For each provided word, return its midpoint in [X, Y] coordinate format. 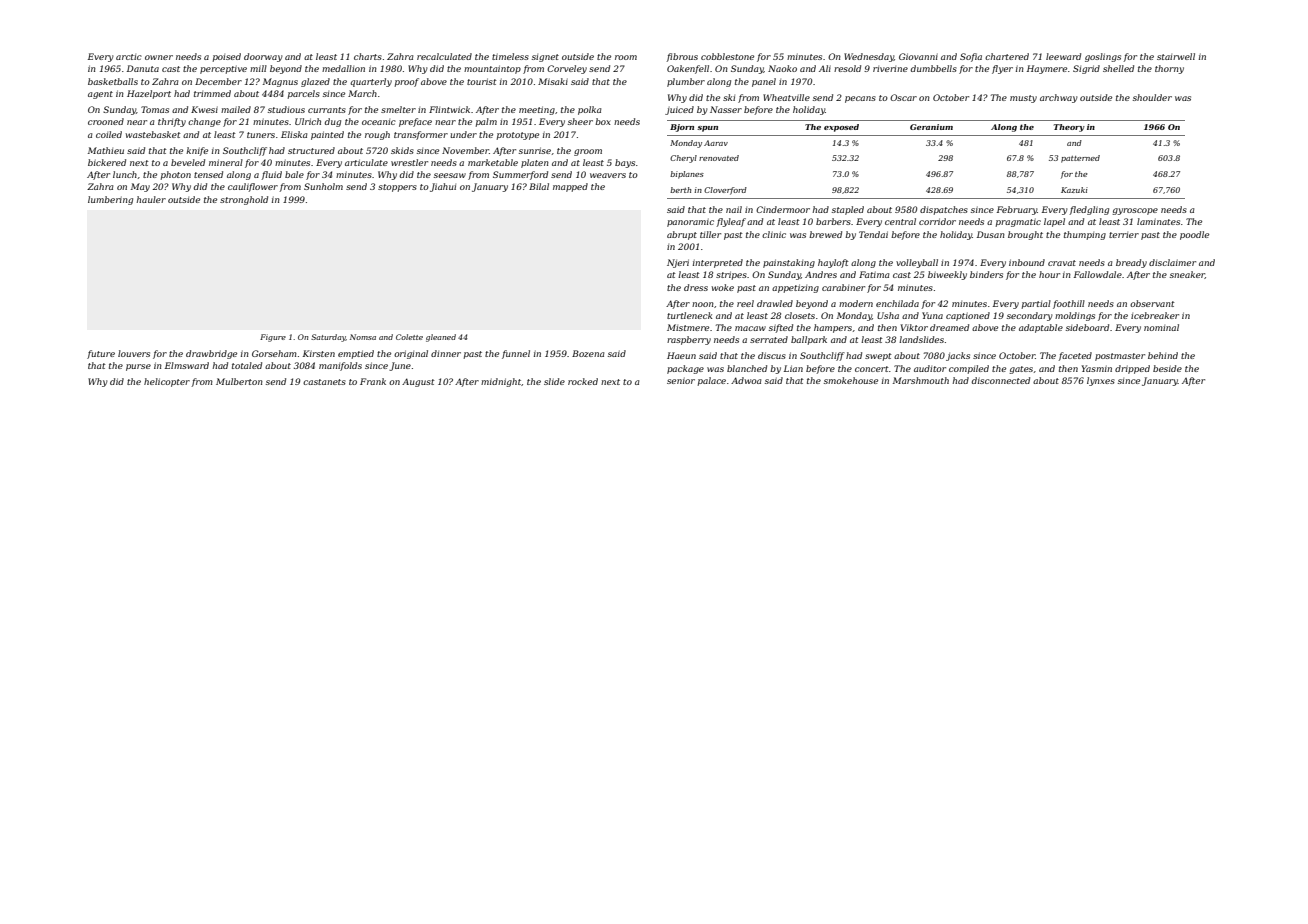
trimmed [212, 93]
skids [402, 150]
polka [589, 110]
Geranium [931, 127]
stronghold [244, 200]
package [685, 369]
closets [800, 315]
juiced [679, 110]
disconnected [1001, 380]
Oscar [903, 97]
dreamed [949, 327]
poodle [1194, 235]
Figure [273, 338]
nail [734, 209]
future [101, 354]
